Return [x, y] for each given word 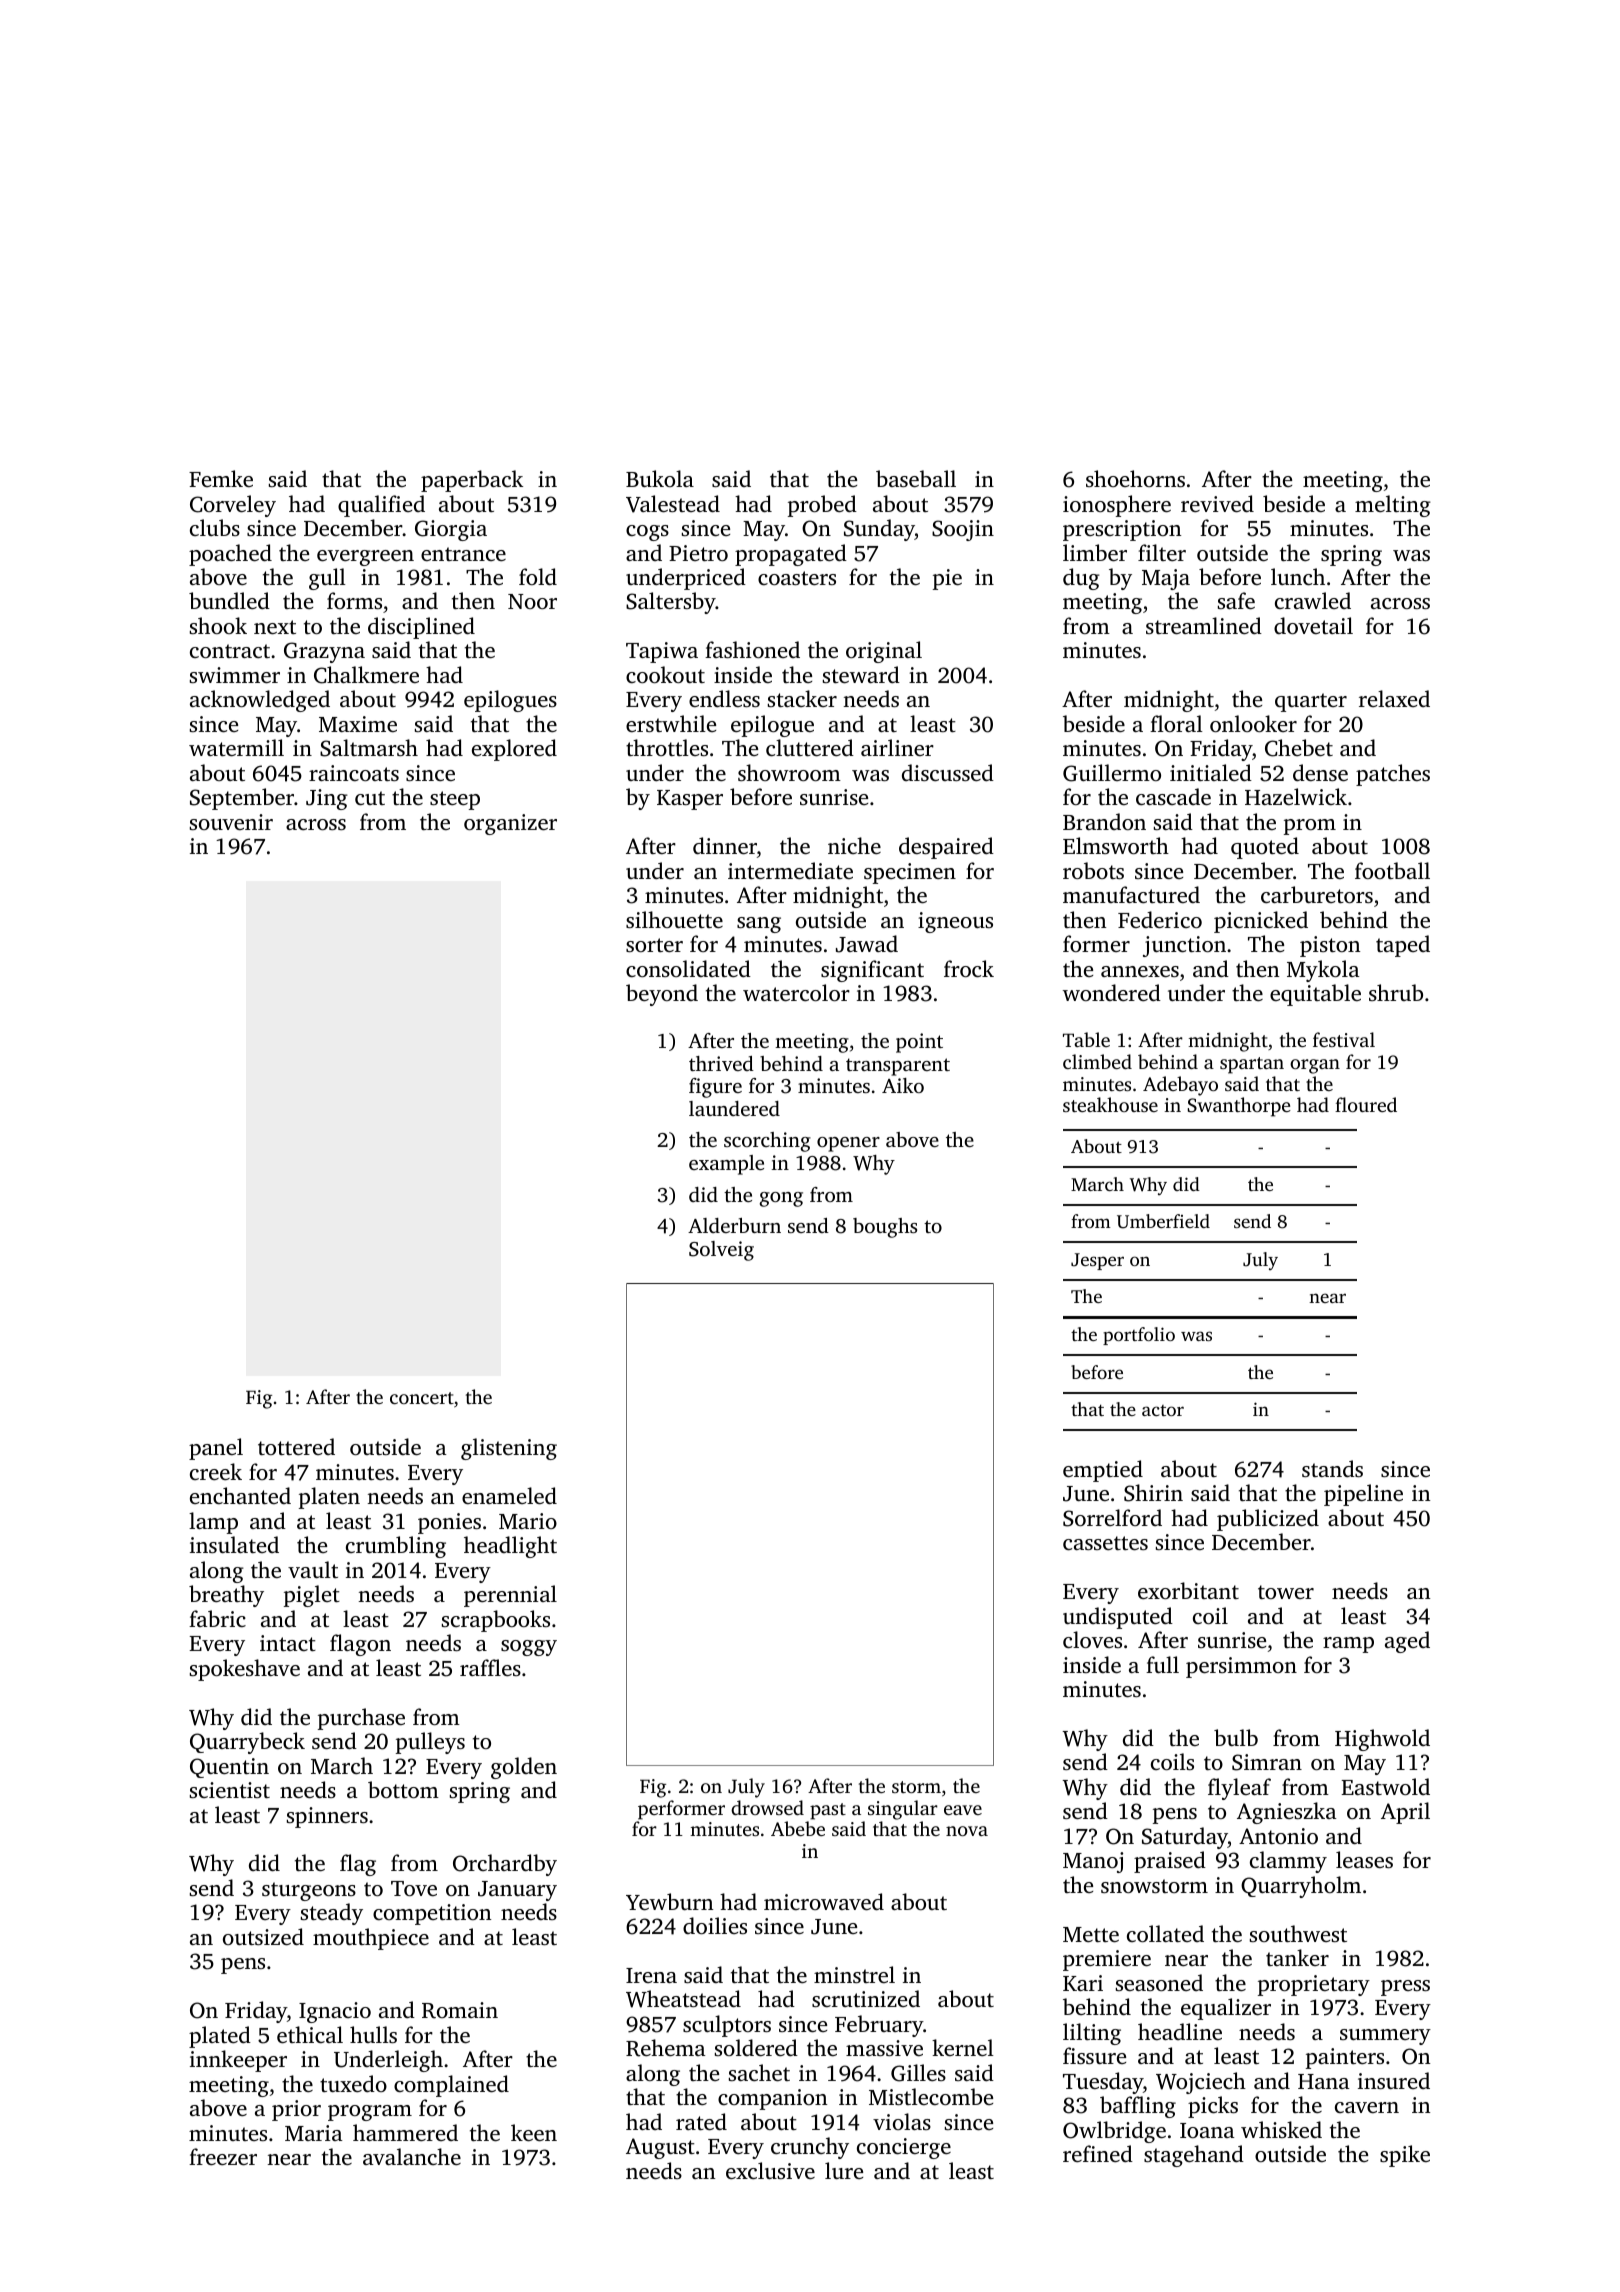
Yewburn [669, 1901]
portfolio [1139, 1336]
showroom [789, 772]
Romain [460, 2010]
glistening [509, 1449]
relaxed [1394, 698]
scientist [230, 1790]
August [660, 2148]
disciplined [421, 628]
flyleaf [1239, 1789]
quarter [1311, 702]
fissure [1094, 2055]
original [884, 652]
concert [422, 1398]
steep [455, 800]
